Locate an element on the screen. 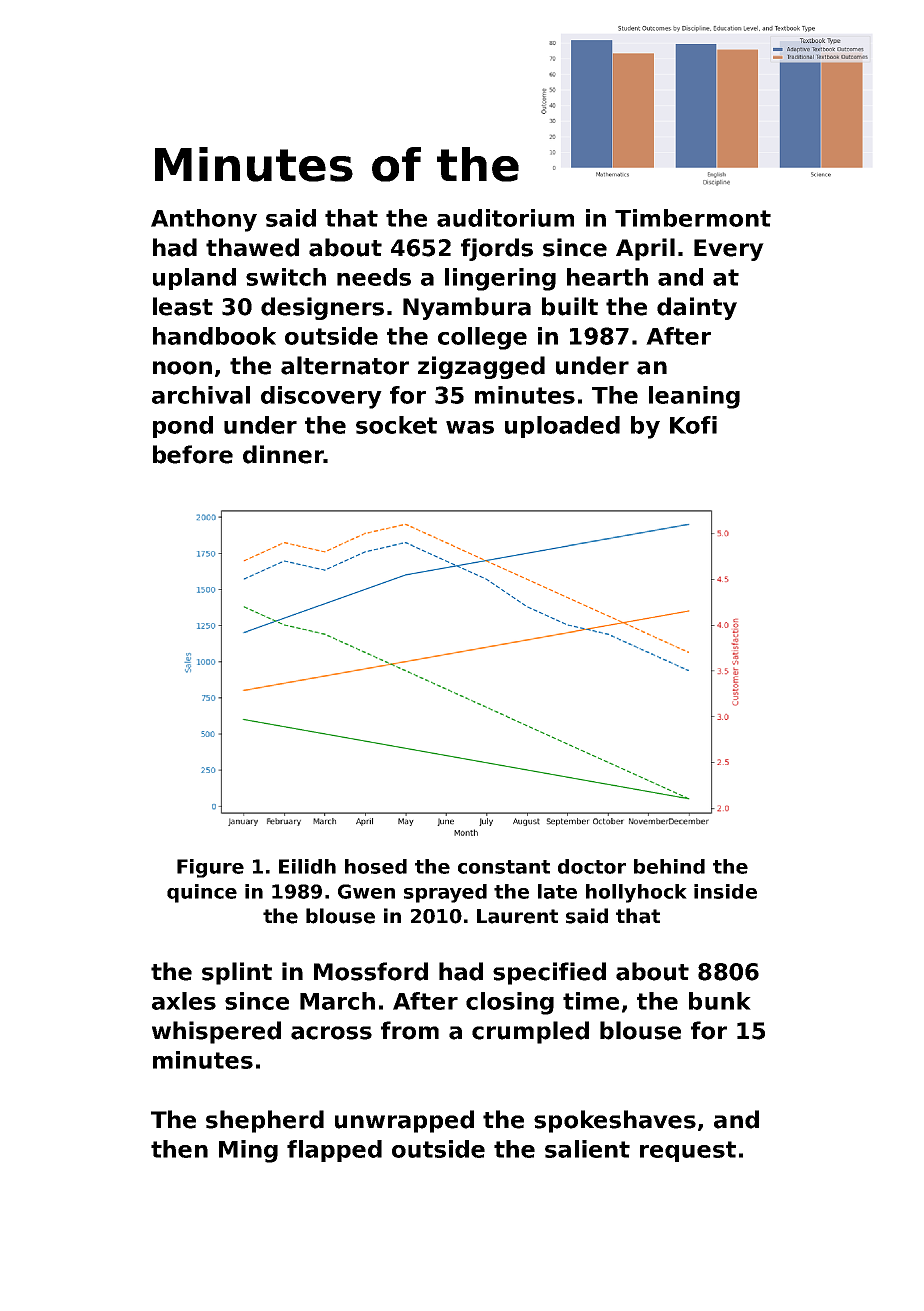 This screenshot has width=924, height=1311. Every is located at coordinates (729, 250).
